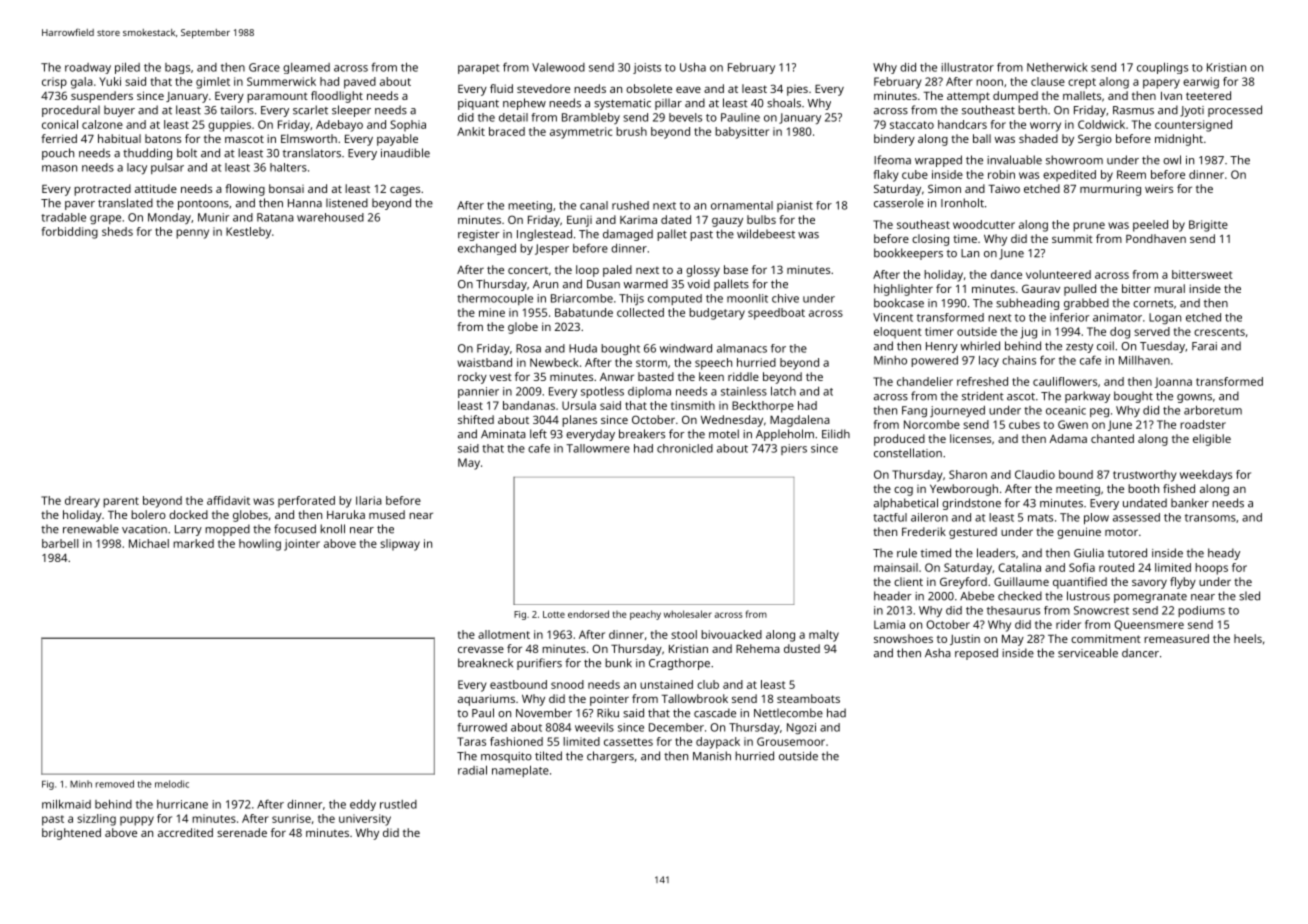  Describe the element at coordinates (1159, 188) in the document. I see `weirs` at that location.
